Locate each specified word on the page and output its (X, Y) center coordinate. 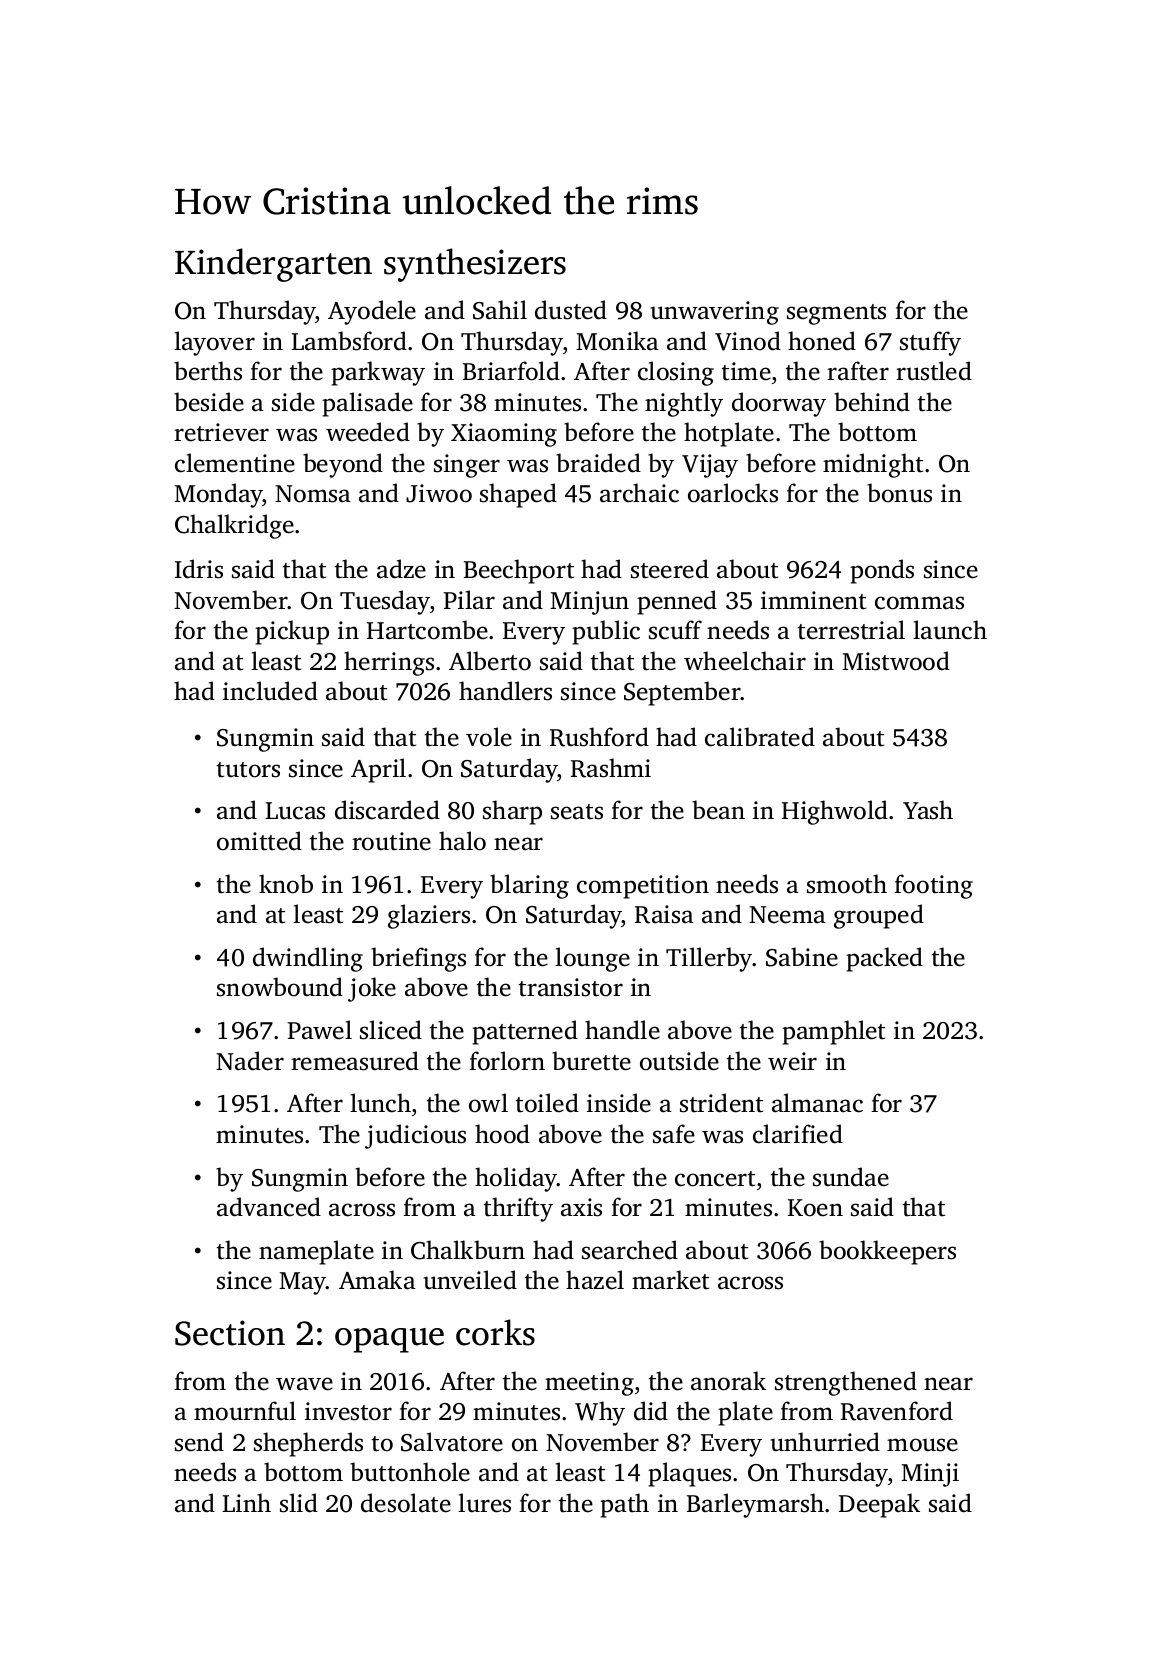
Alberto (490, 661)
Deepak (879, 1505)
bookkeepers (887, 1252)
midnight (873, 465)
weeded (368, 432)
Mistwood (896, 661)
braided (598, 463)
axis (581, 1207)
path (624, 1505)
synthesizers (475, 265)
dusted (571, 310)
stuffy (930, 343)
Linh (246, 1502)
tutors (248, 770)
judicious (415, 1136)
